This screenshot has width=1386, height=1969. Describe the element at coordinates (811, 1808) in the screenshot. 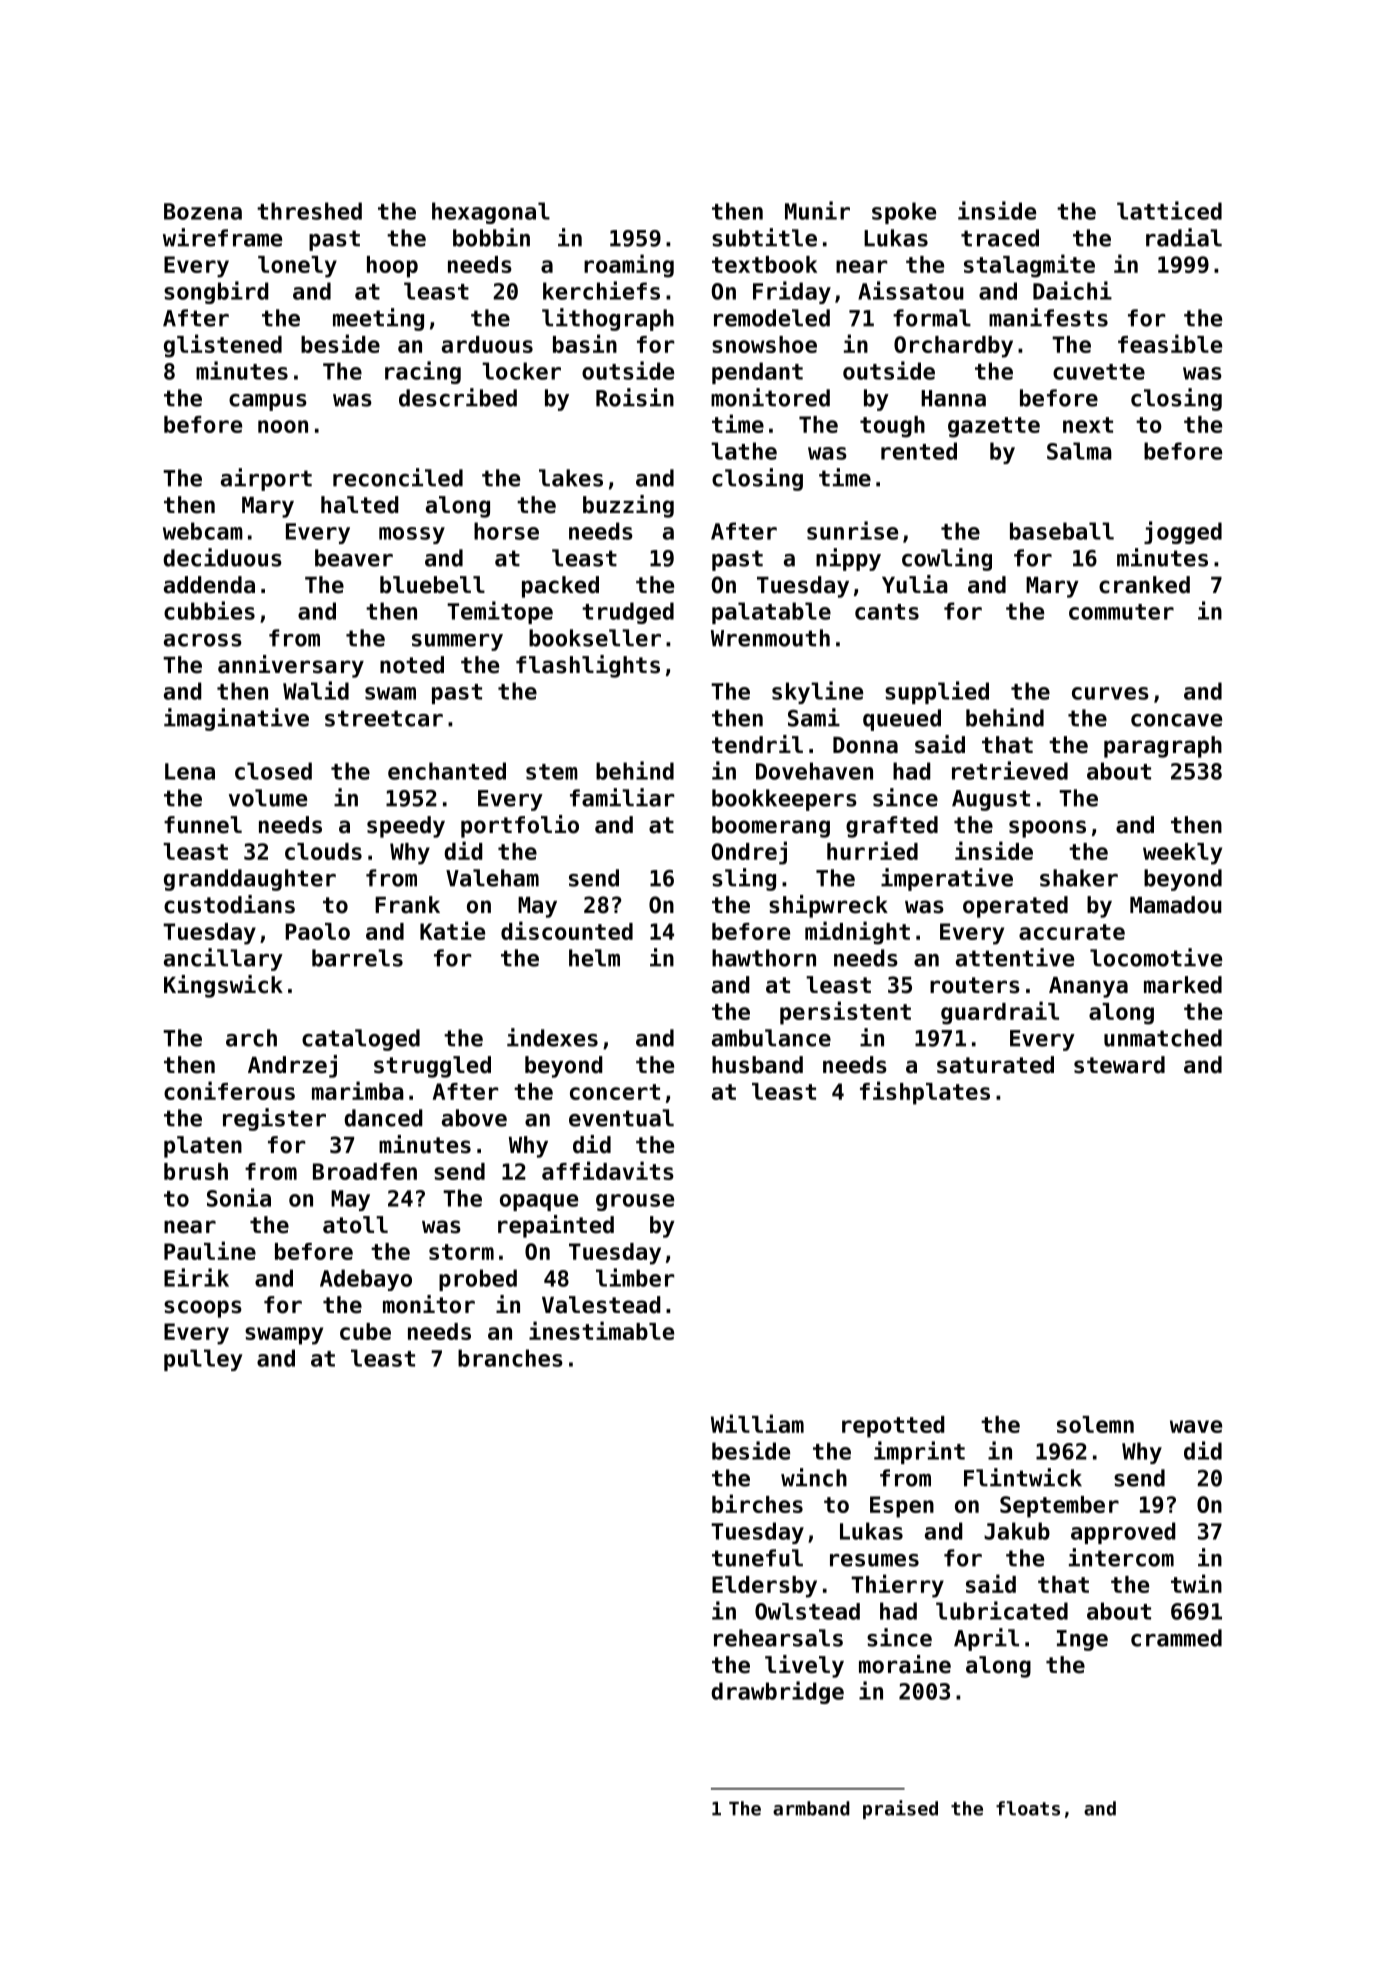

I see `armband` at that location.
